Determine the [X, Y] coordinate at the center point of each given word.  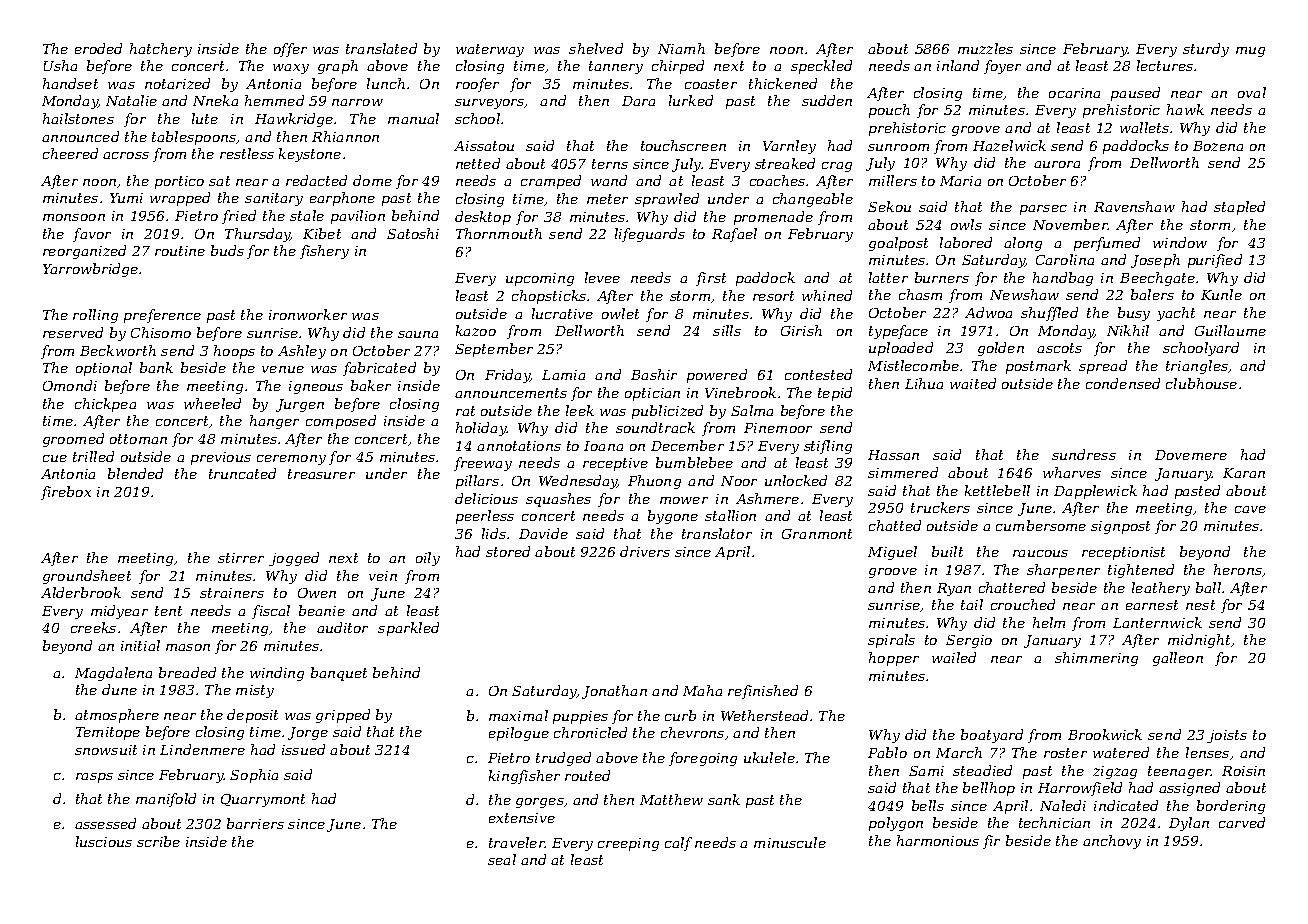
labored [966, 242]
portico [179, 182]
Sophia [254, 776]
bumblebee [694, 462]
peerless [485, 517]
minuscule [790, 842]
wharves [1072, 472]
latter [888, 277]
